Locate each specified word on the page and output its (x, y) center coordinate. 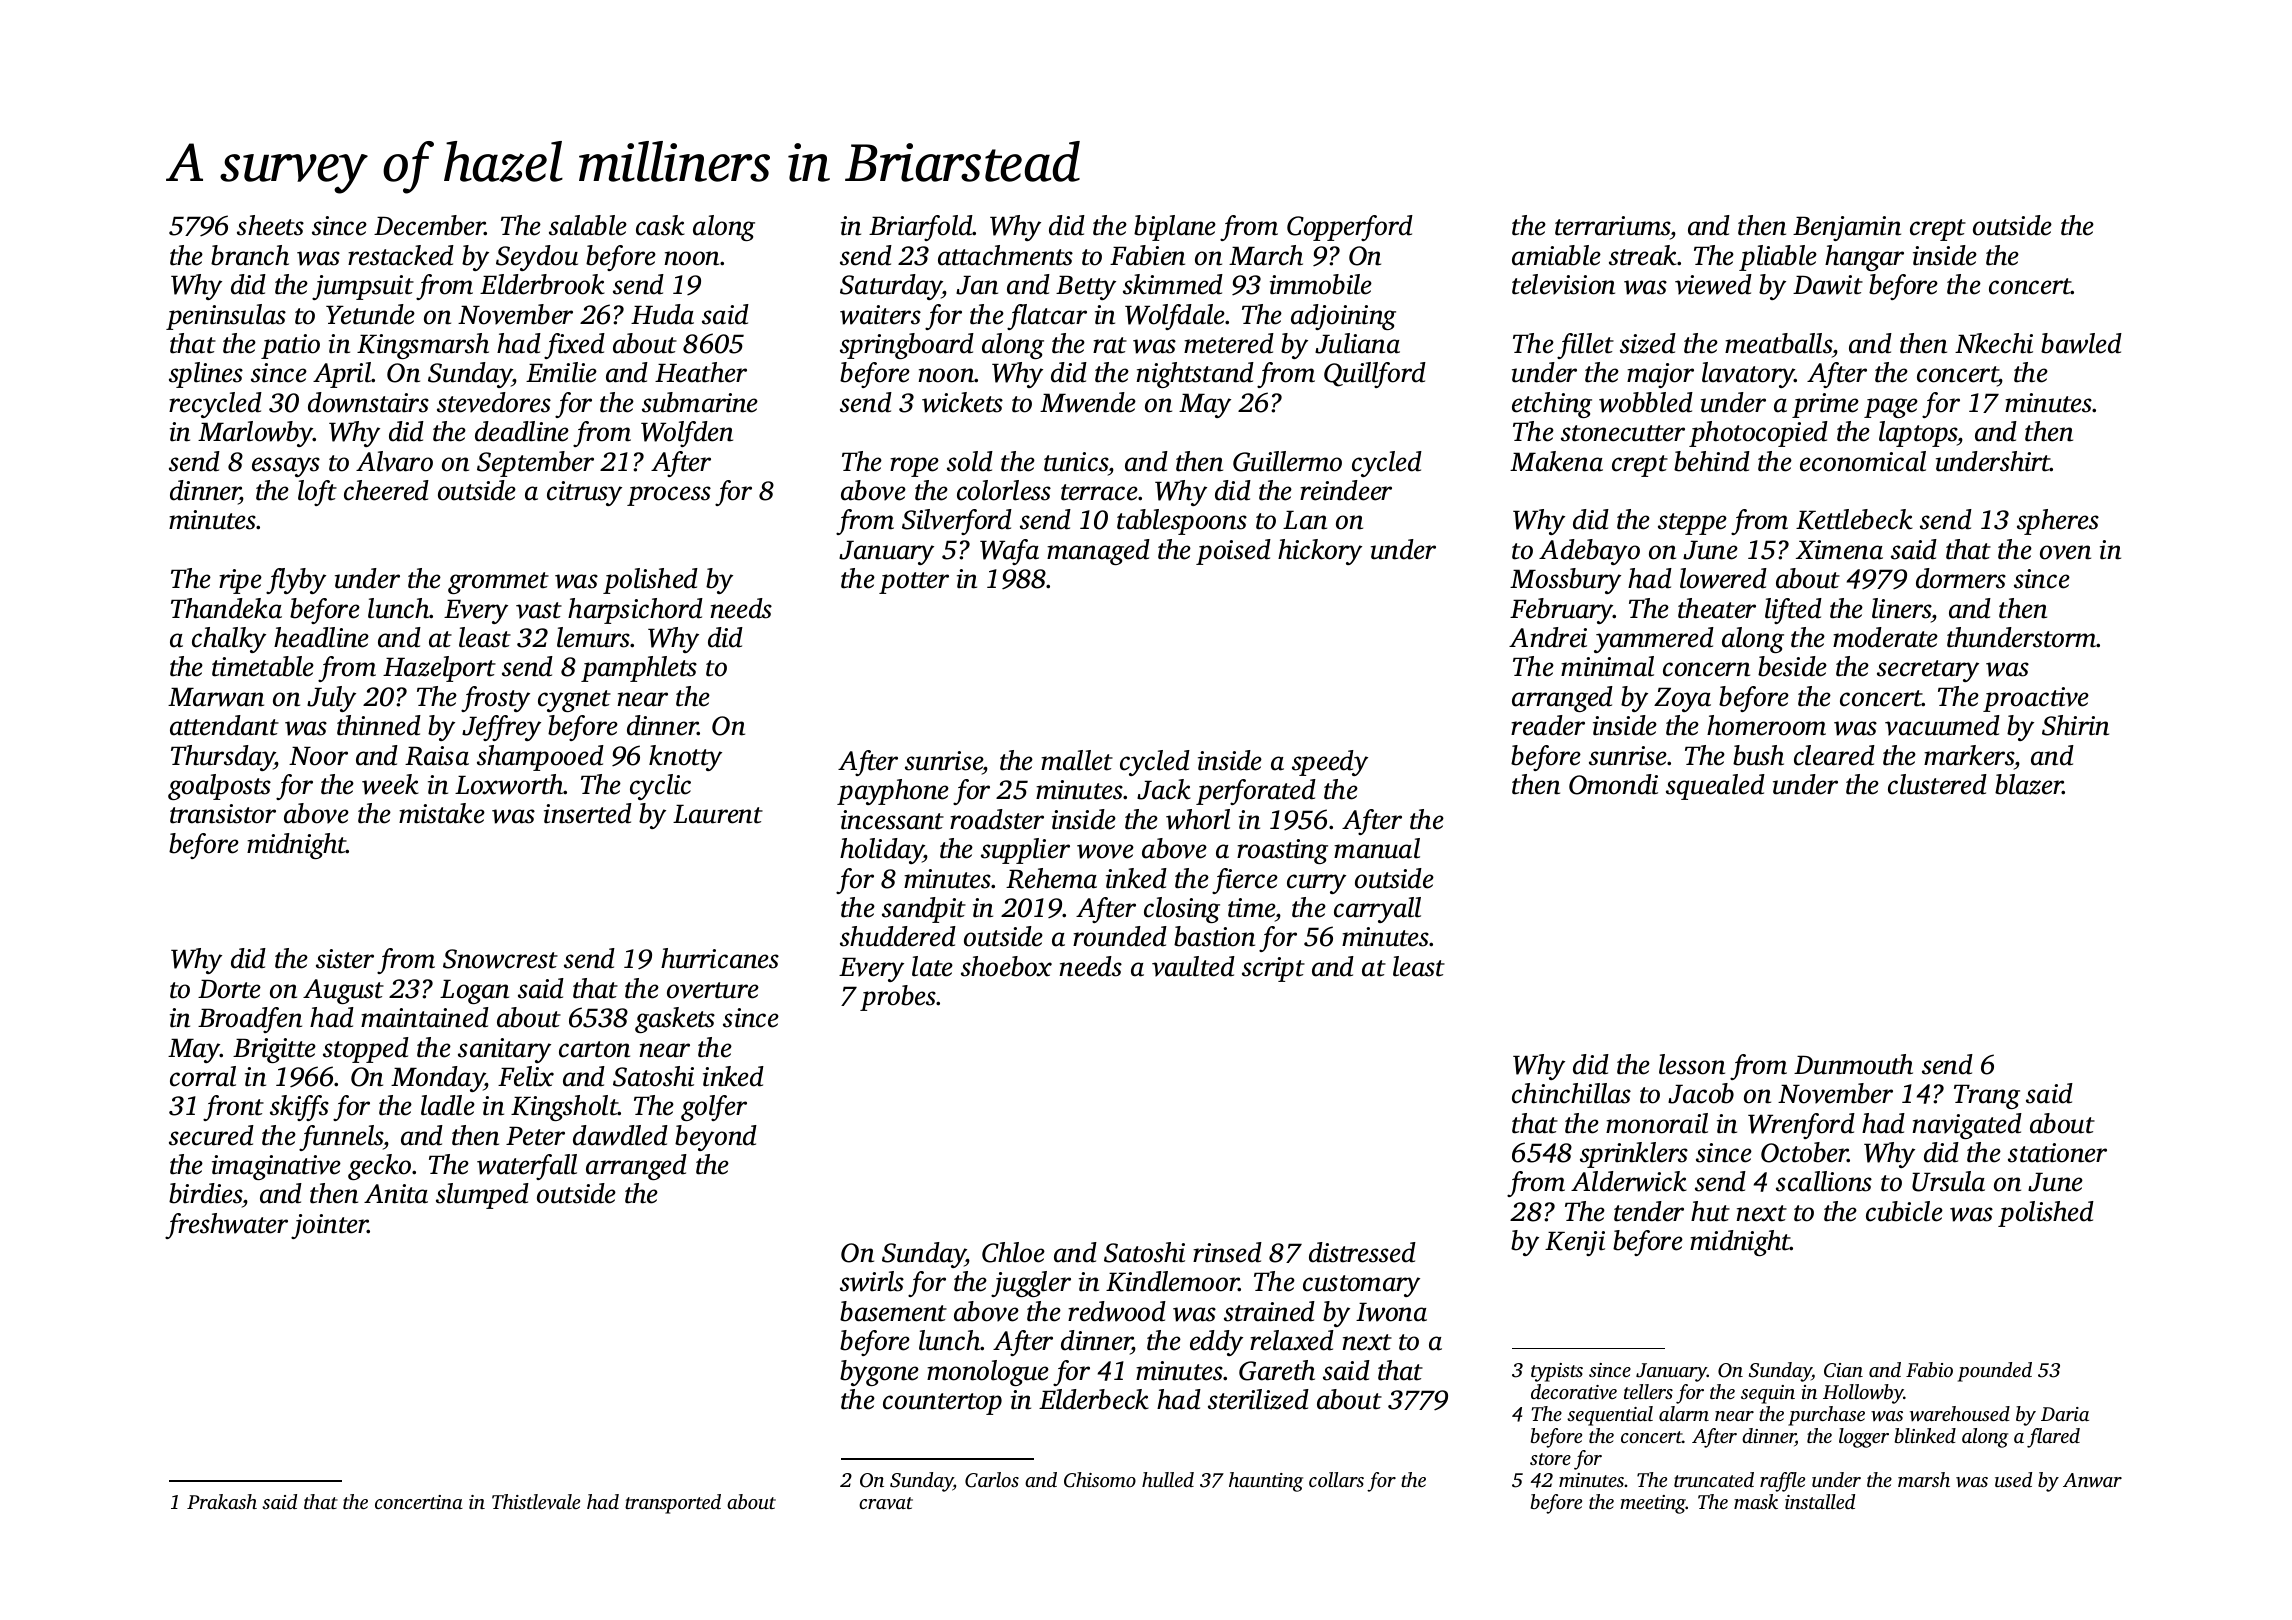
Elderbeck (1094, 1399)
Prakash (222, 1501)
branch (250, 255)
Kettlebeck (1854, 519)
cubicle (1904, 1211)
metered (1229, 343)
